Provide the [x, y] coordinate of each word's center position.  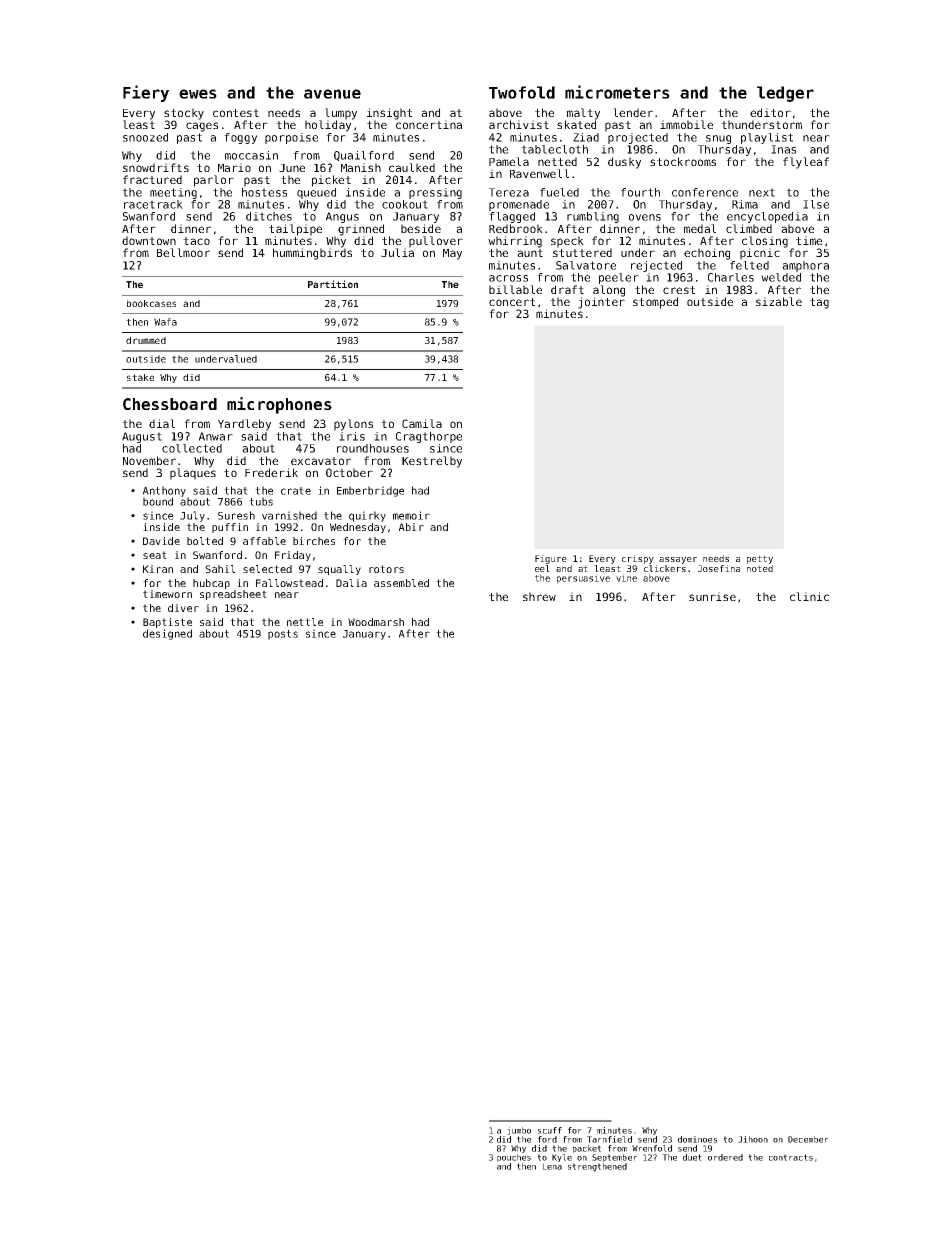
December [808, 1139]
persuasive [583, 579]
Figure [551, 559]
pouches [514, 1158]
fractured [152, 179]
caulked [412, 167]
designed [167, 634]
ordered [725, 1157]
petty [760, 559]
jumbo [519, 1131]
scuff [550, 1130]
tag [819, 303]
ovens [645, 217]
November [149, 460]
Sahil [220, 569]
